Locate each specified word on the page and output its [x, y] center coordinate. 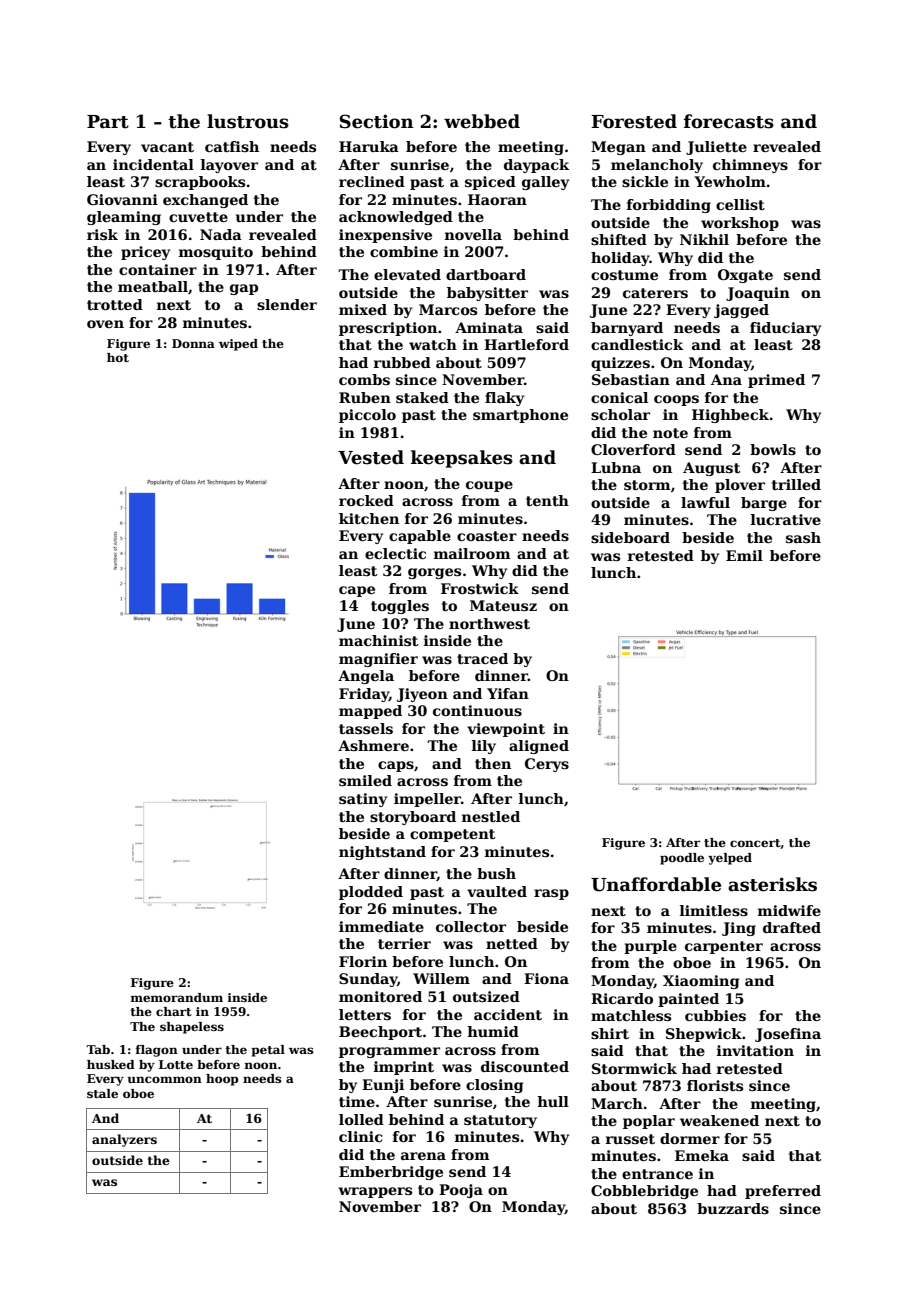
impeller [427, 800]
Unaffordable [656, 884]
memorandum [176, 997]
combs [364, 379]
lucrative [786, 519]
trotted [115, 304]
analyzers [124, 1140]
